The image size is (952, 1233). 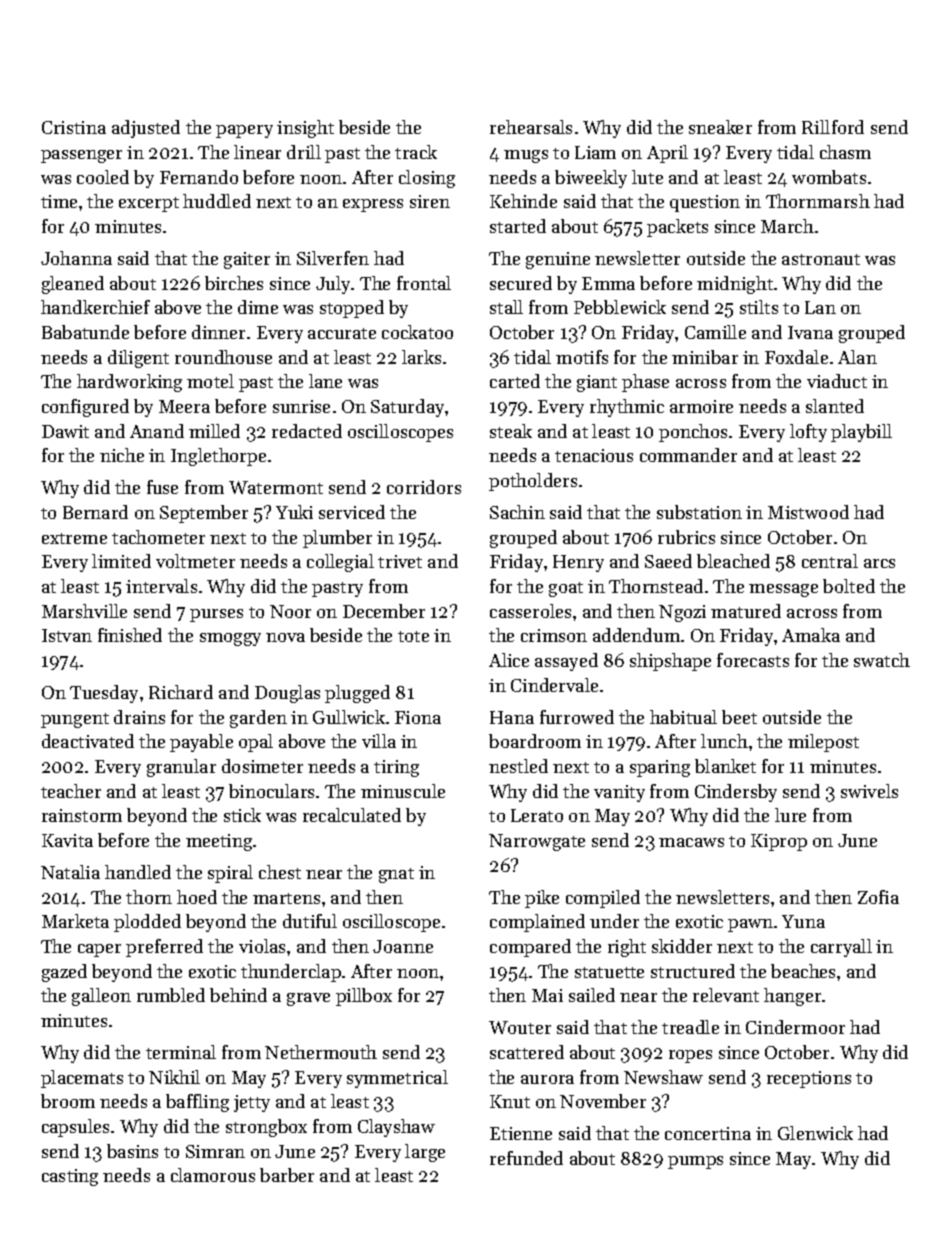 I want to click on barber, so click(x=287, y=1175).
